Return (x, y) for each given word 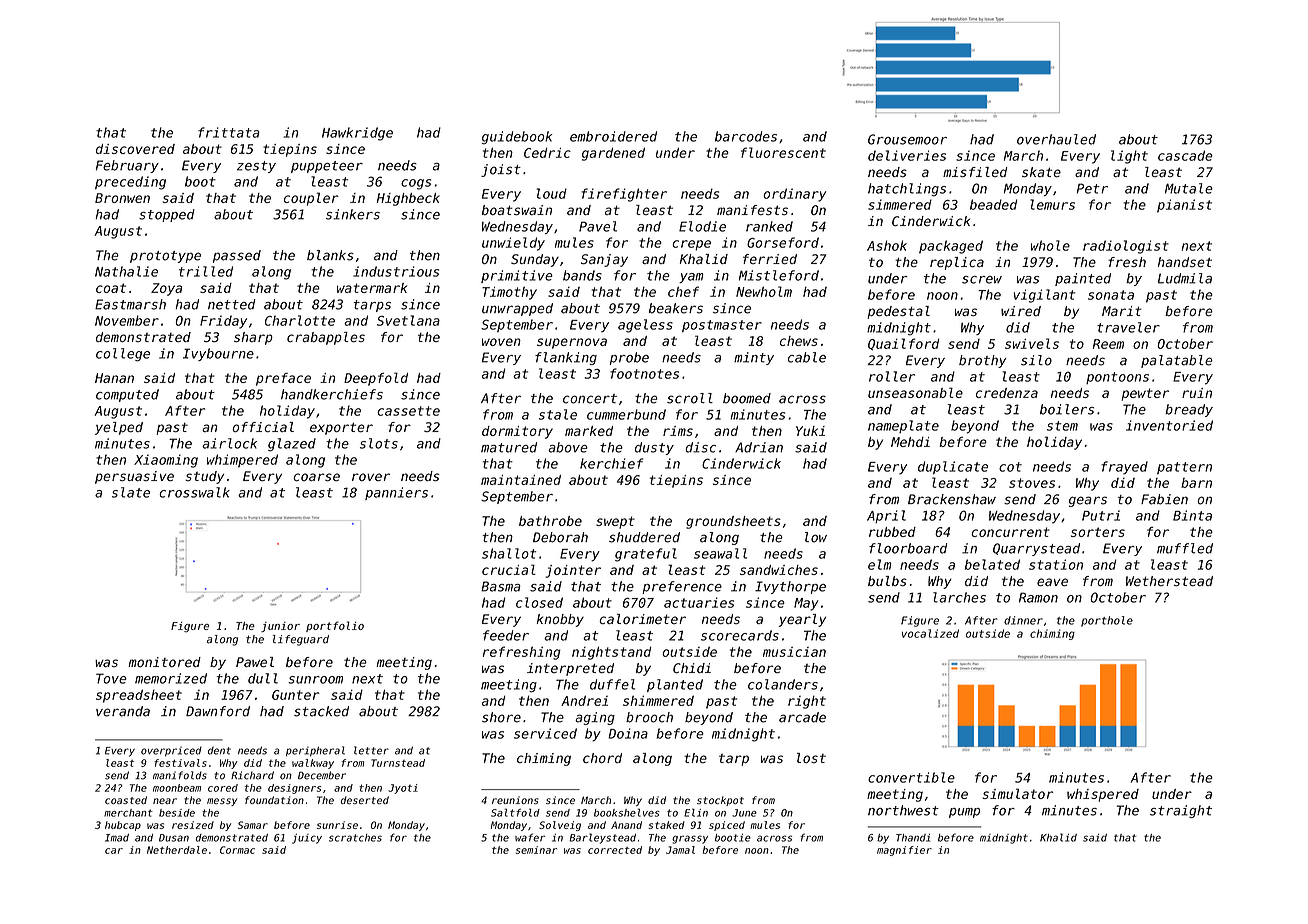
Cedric (547, 152)
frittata (229, 132)
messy (222, 802)
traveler (1128, 327)
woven (501, 342)
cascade (1185, 155)
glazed (292, 445)
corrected (615, 850)
